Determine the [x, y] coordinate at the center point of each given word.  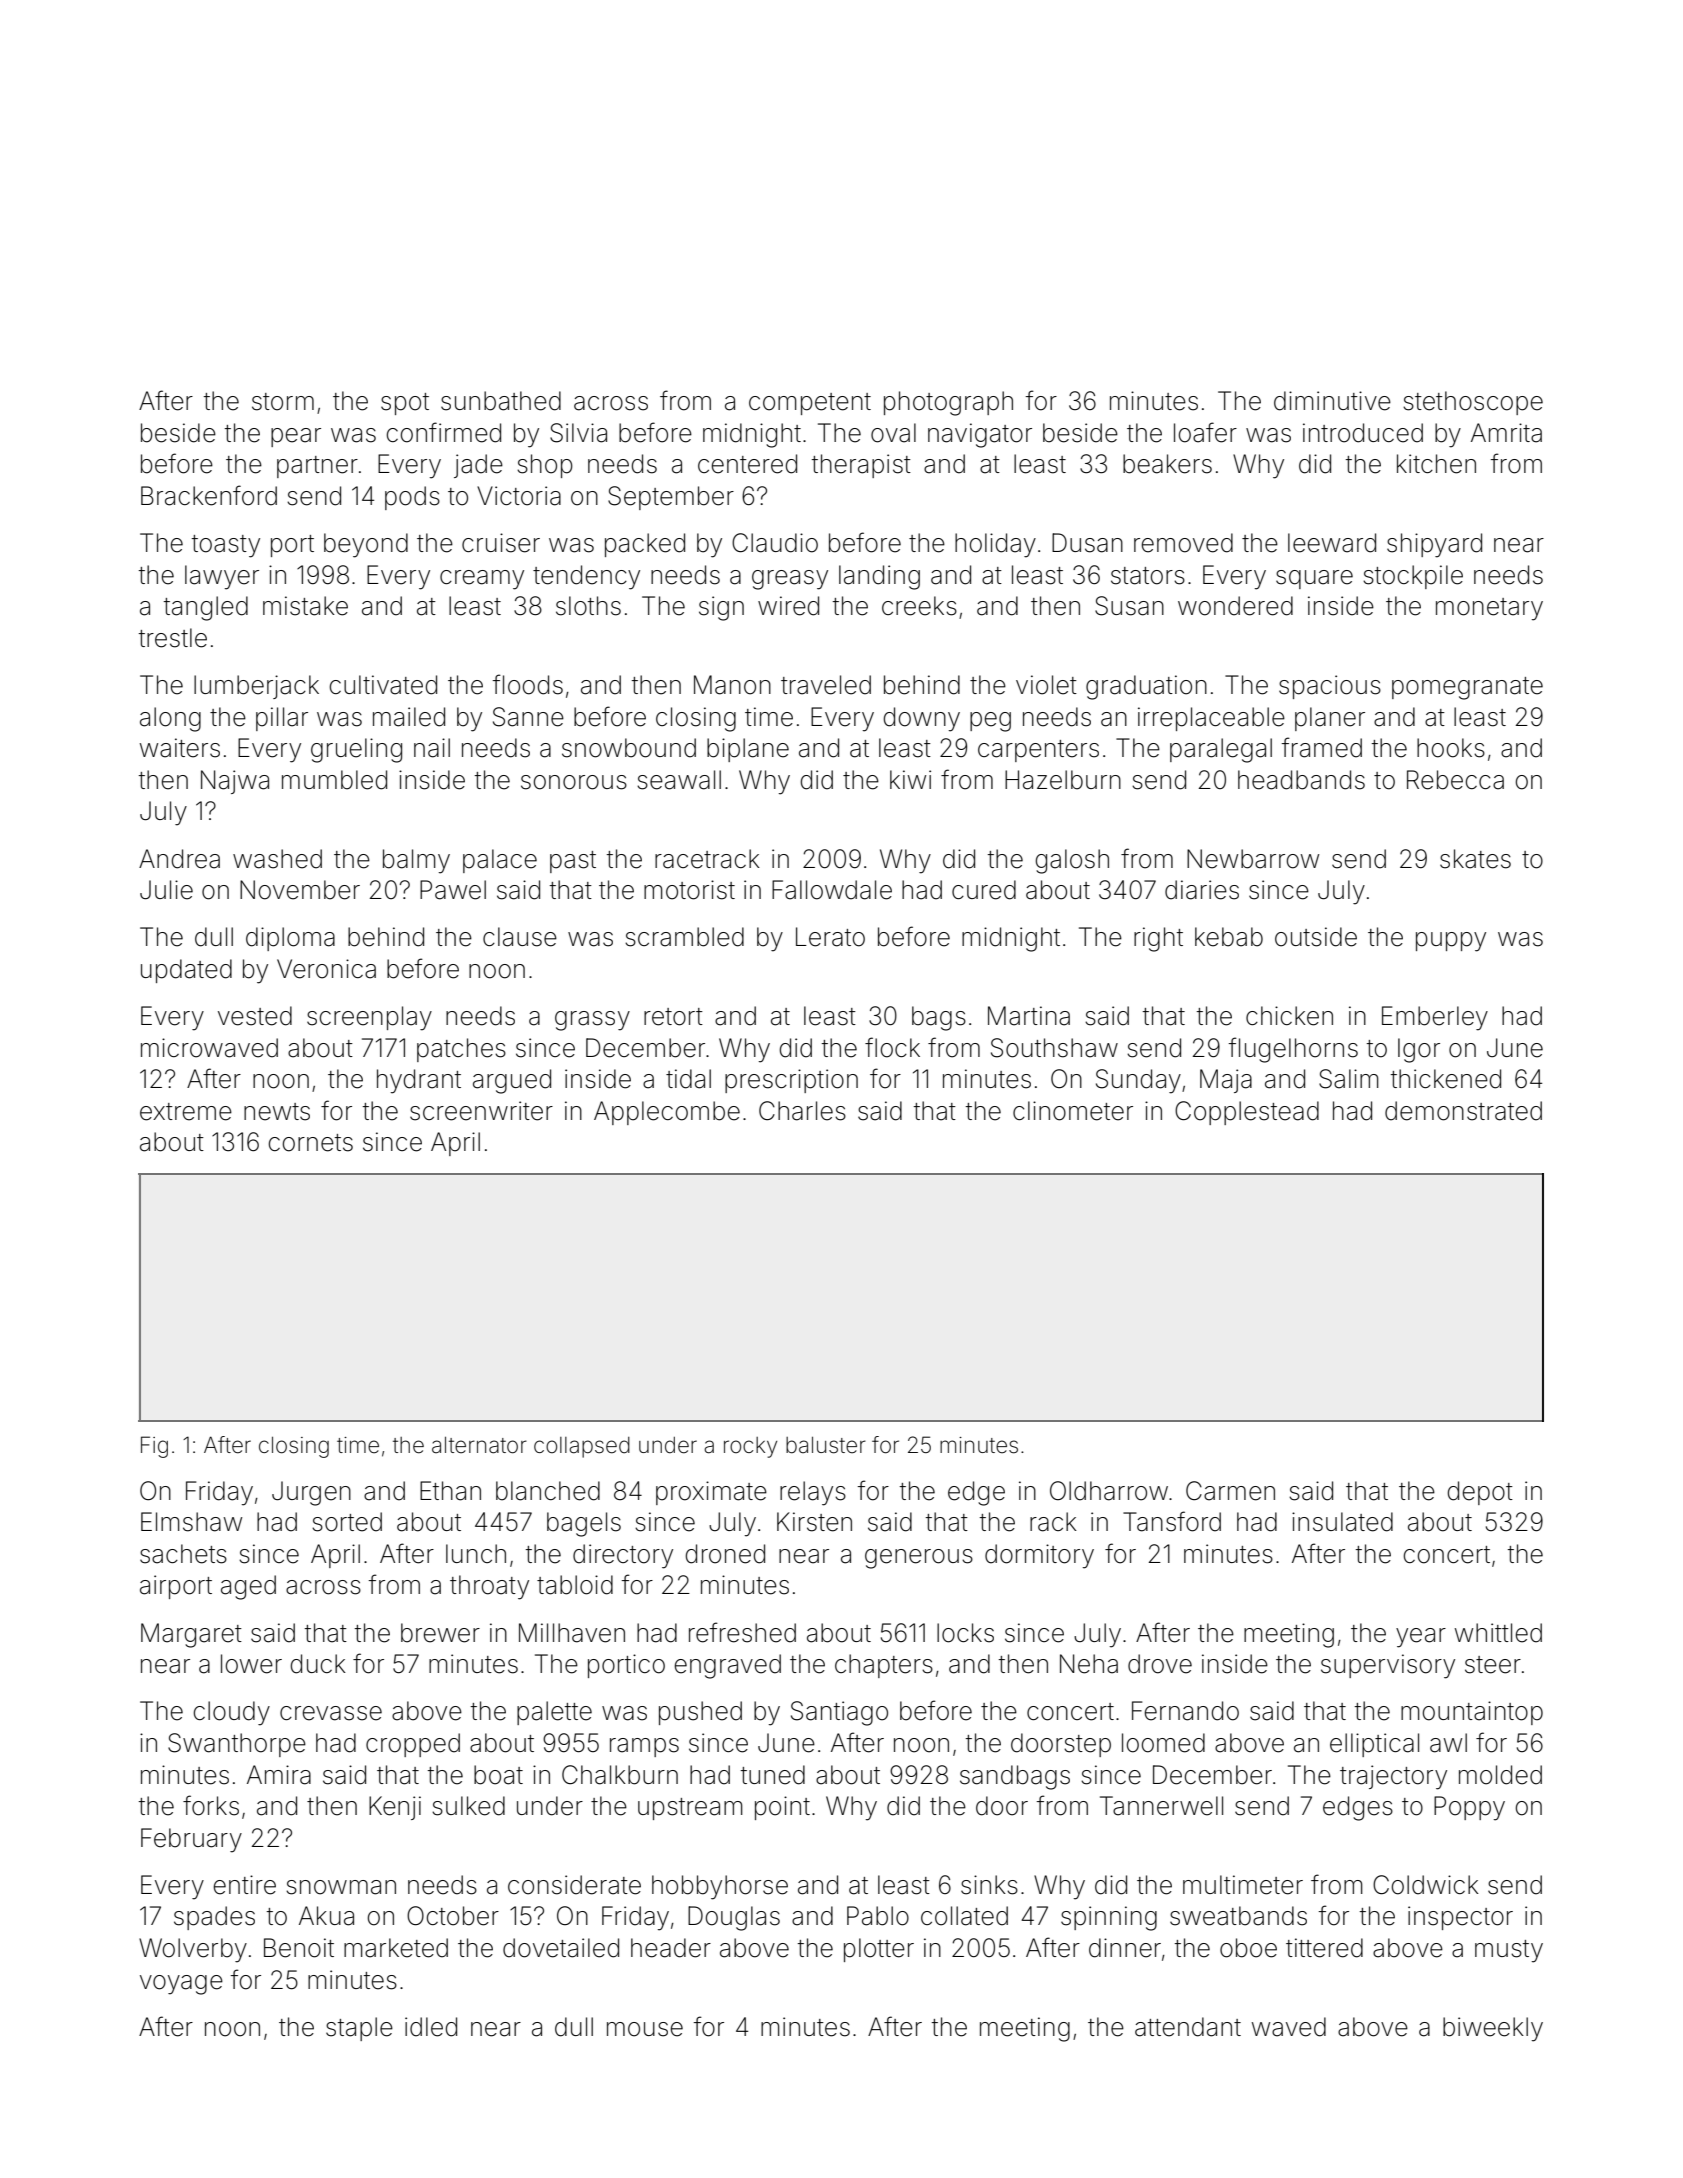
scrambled [684, 937]
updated [186, 971]
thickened [1446, 1079]
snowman [341, 1887]
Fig [154, 1447]
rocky [750, 1447]
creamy [482, 580]
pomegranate [1467, 688]
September [671, 498]
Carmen [1230, 1491]
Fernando [1185, 1711]
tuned [773, 1775]
